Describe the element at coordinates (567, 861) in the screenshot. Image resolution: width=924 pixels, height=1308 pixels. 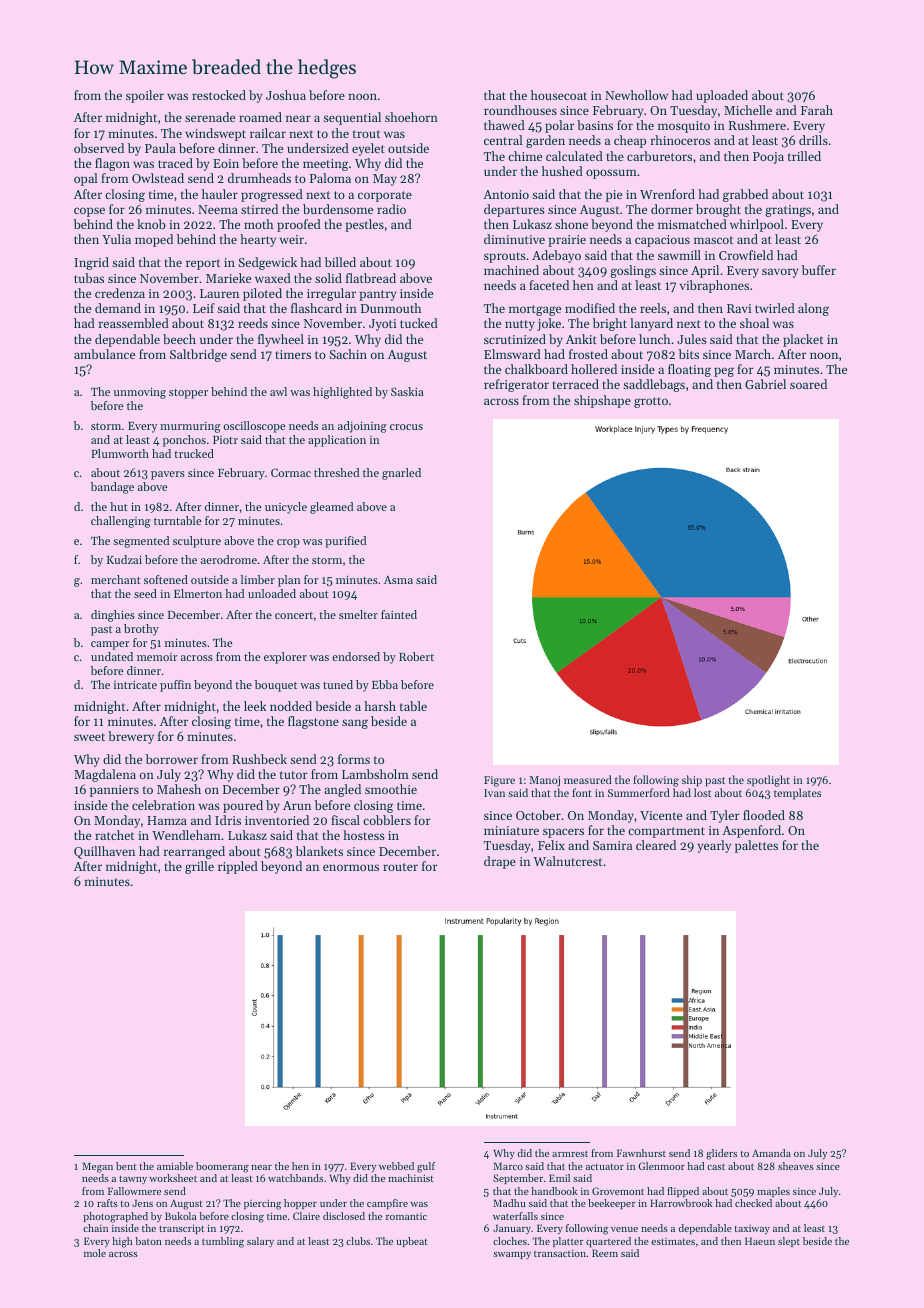
I see `Walnutcrest` at that location.
